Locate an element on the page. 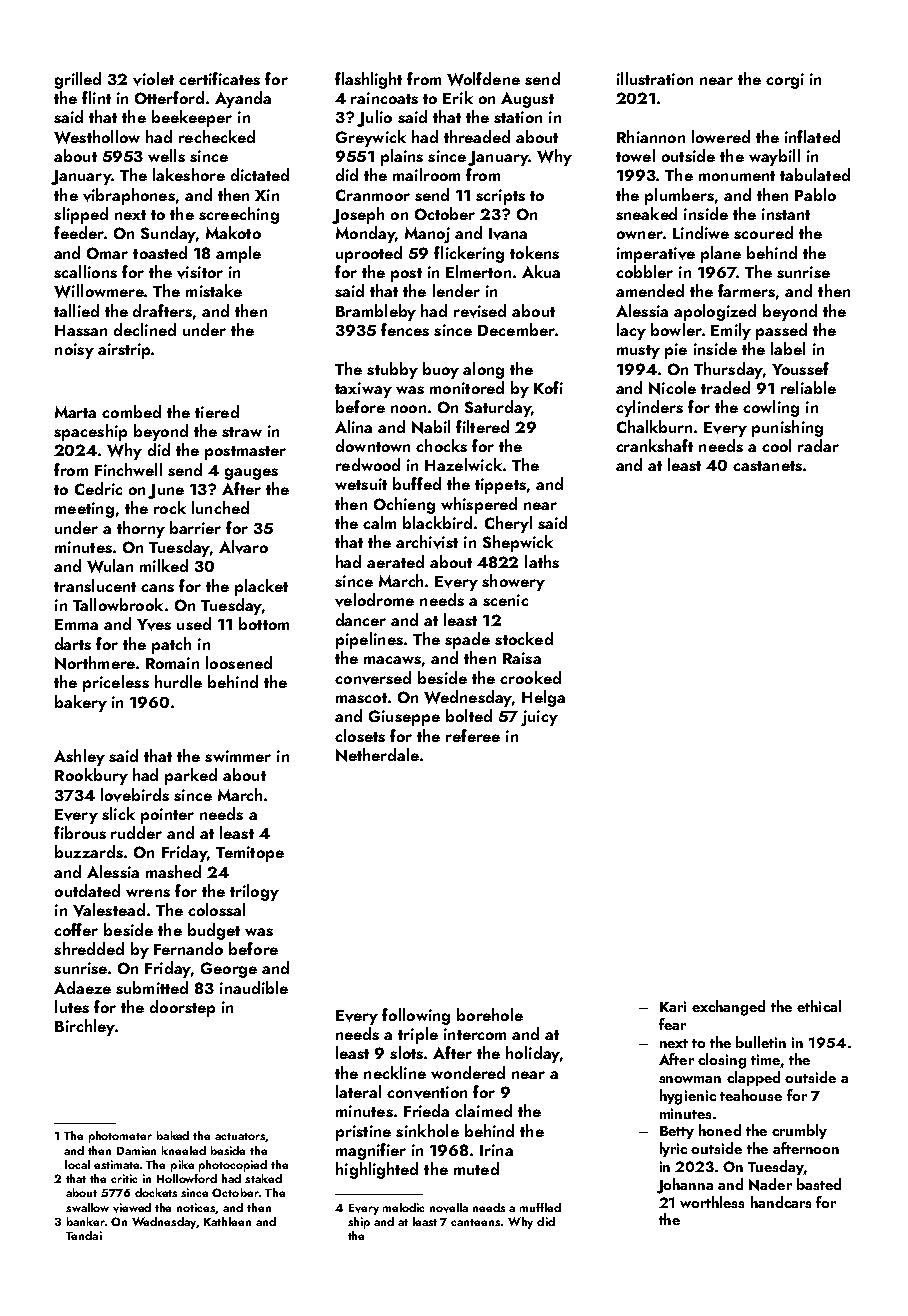  stocked is located at coordinates (524, 638).
